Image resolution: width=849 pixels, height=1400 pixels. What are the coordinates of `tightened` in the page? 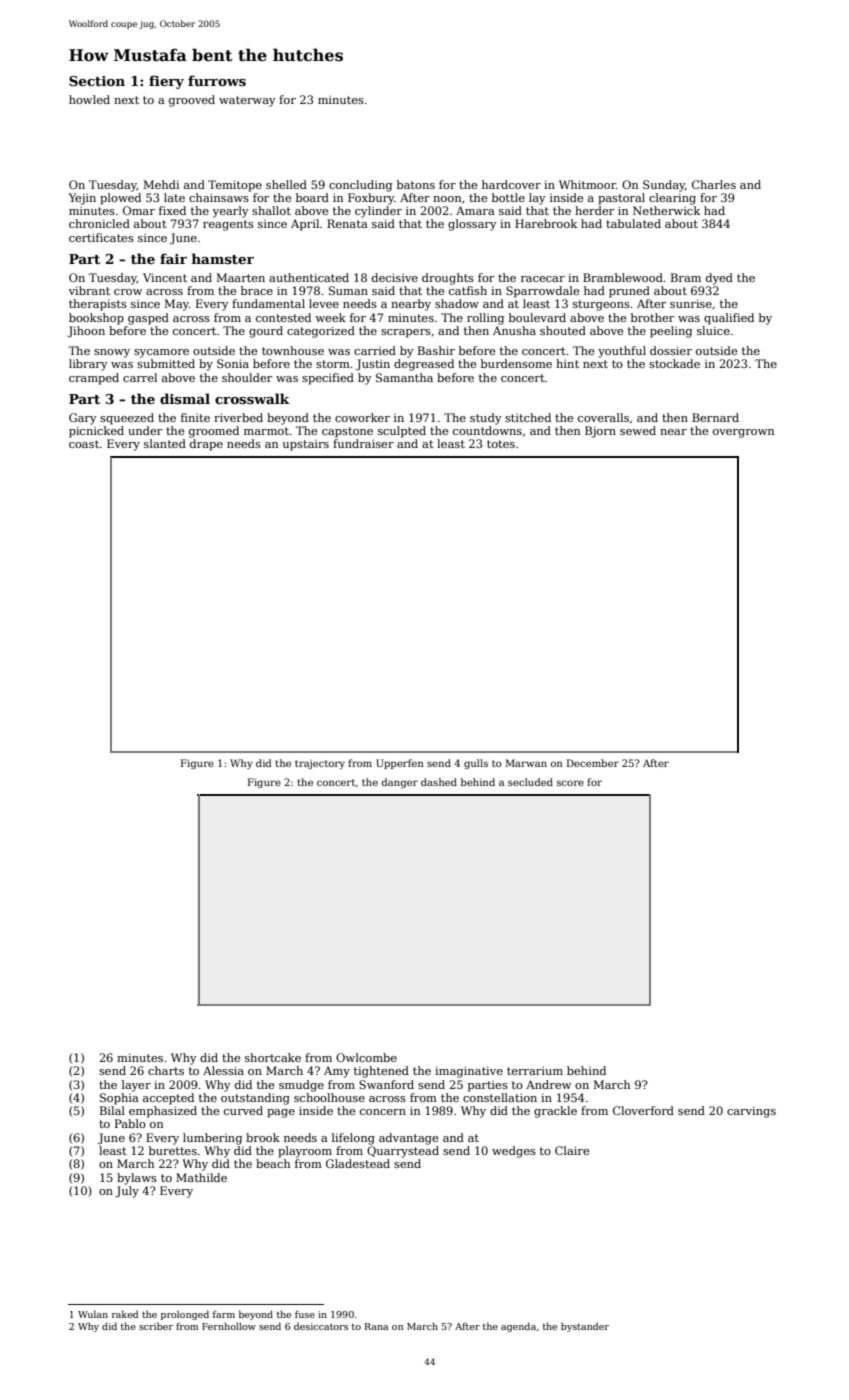 It's located at (381, 1072).
